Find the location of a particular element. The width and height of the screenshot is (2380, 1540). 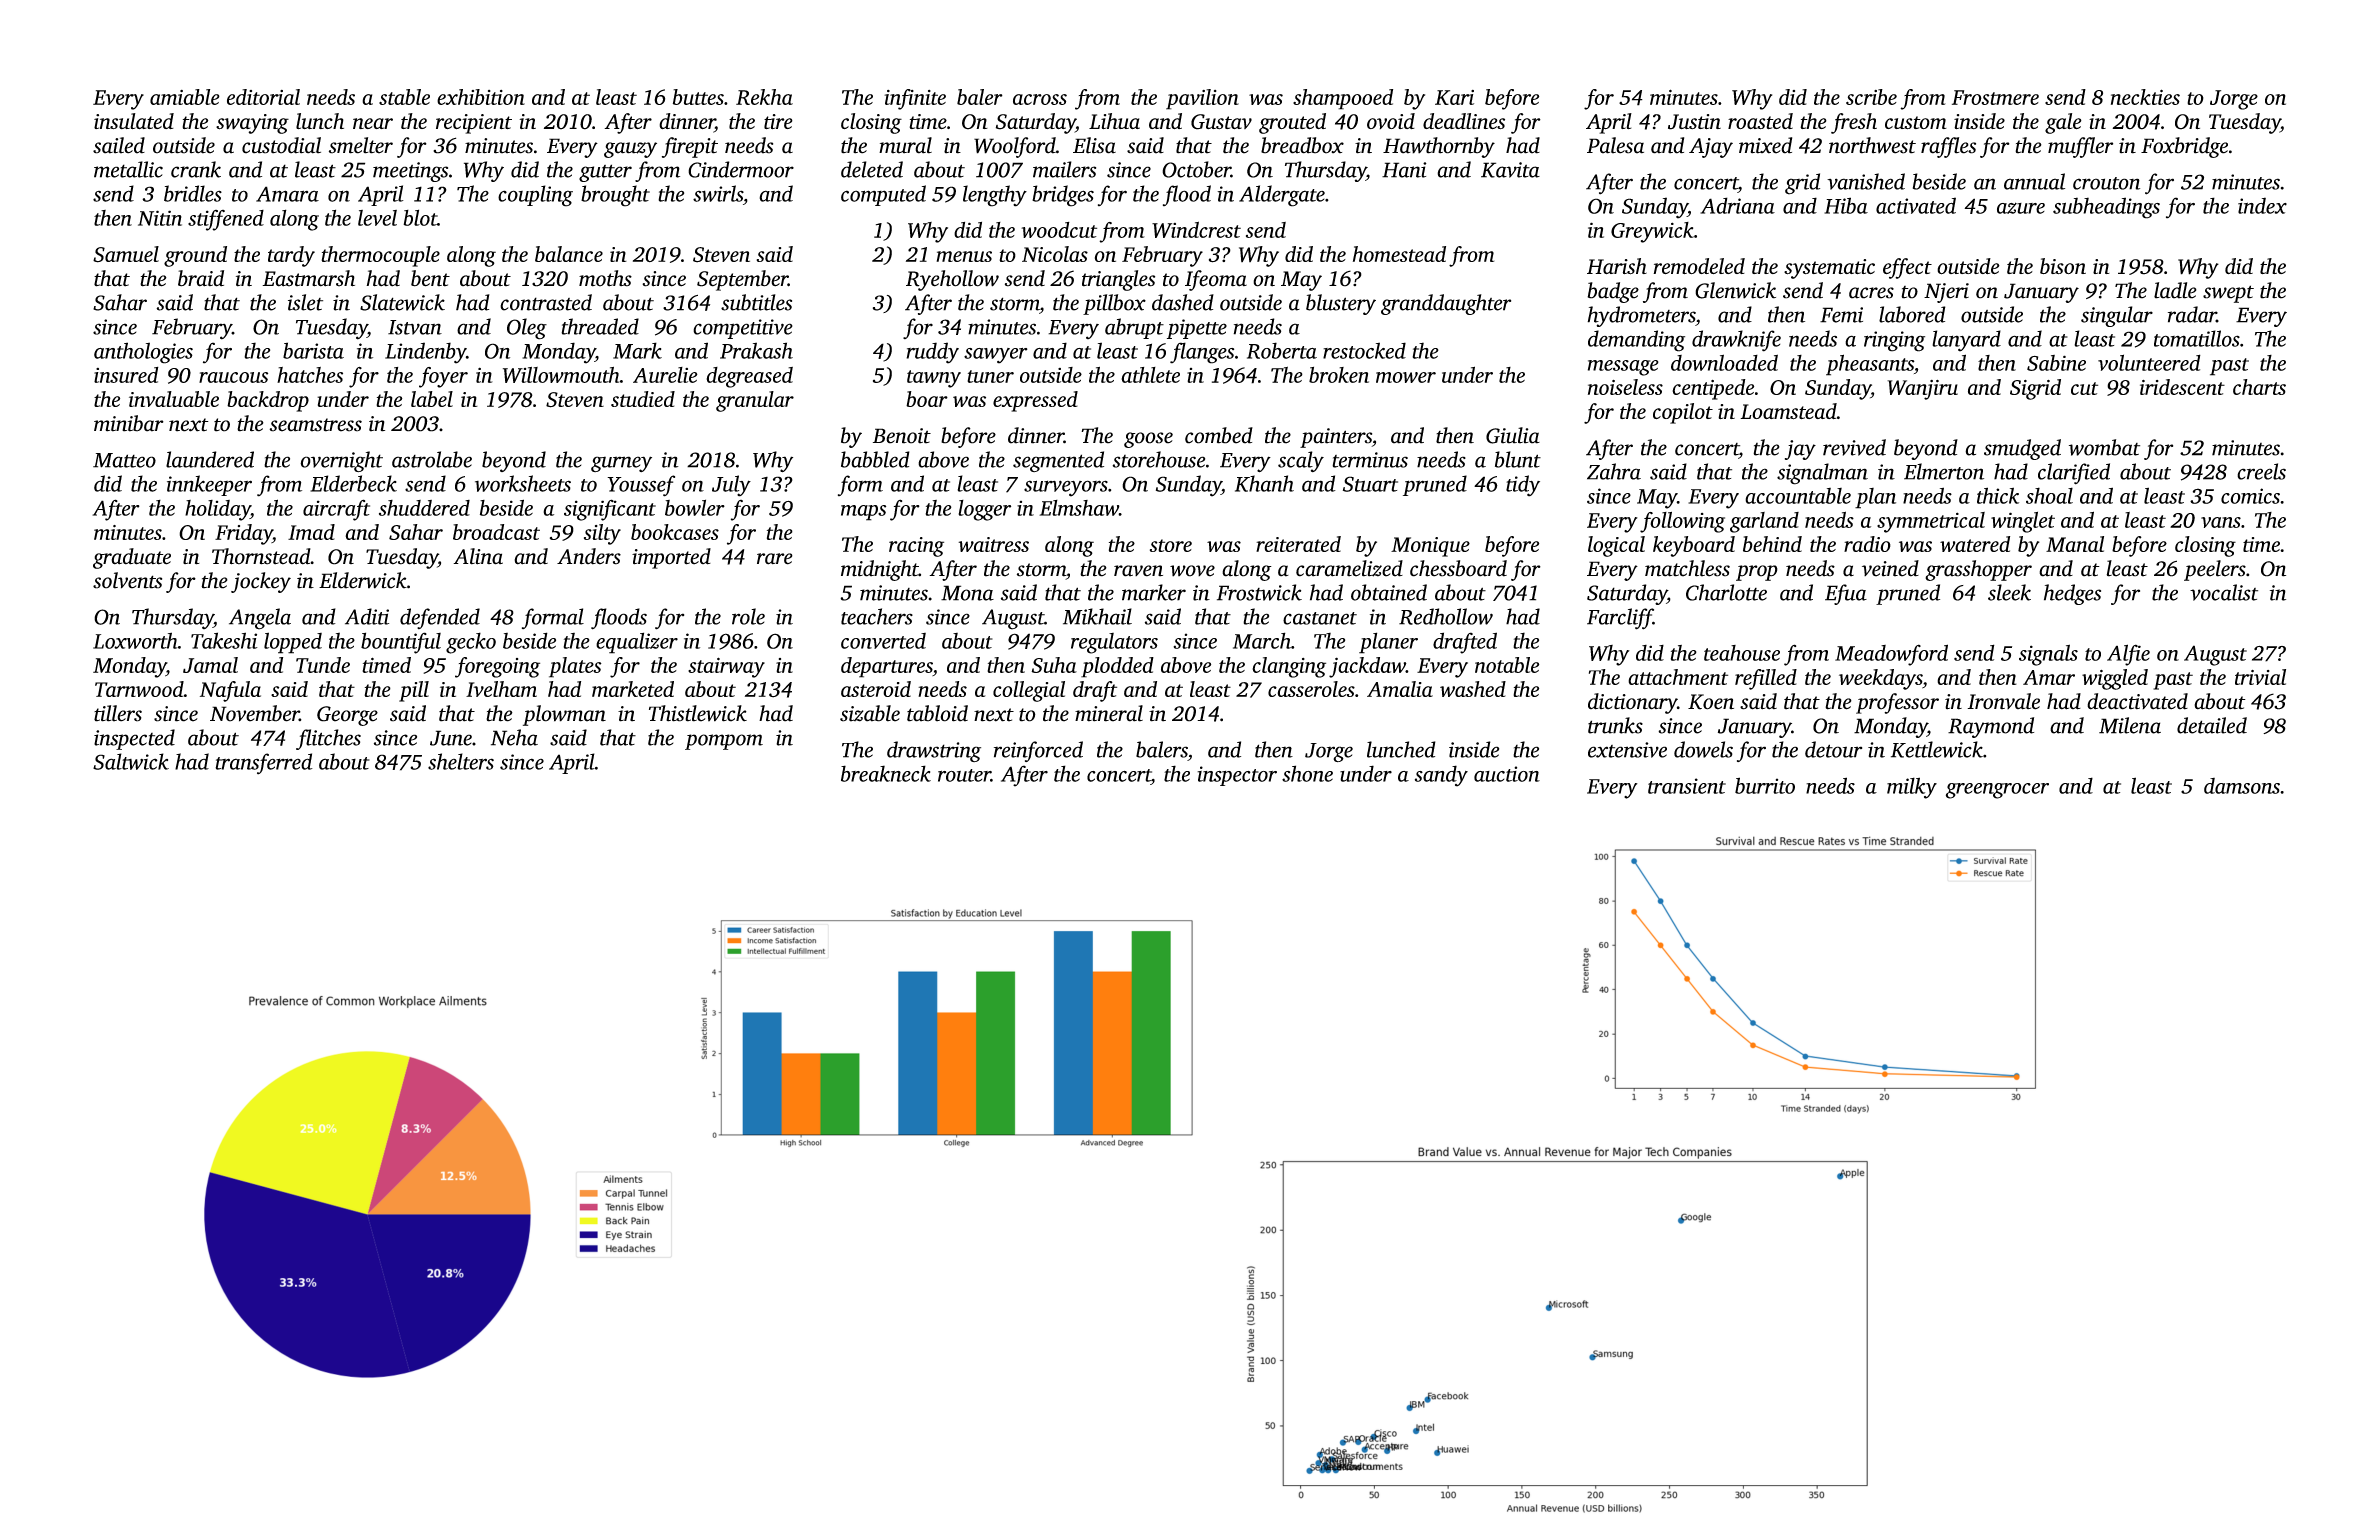

ruddy is located at coordinates (932, 353).
